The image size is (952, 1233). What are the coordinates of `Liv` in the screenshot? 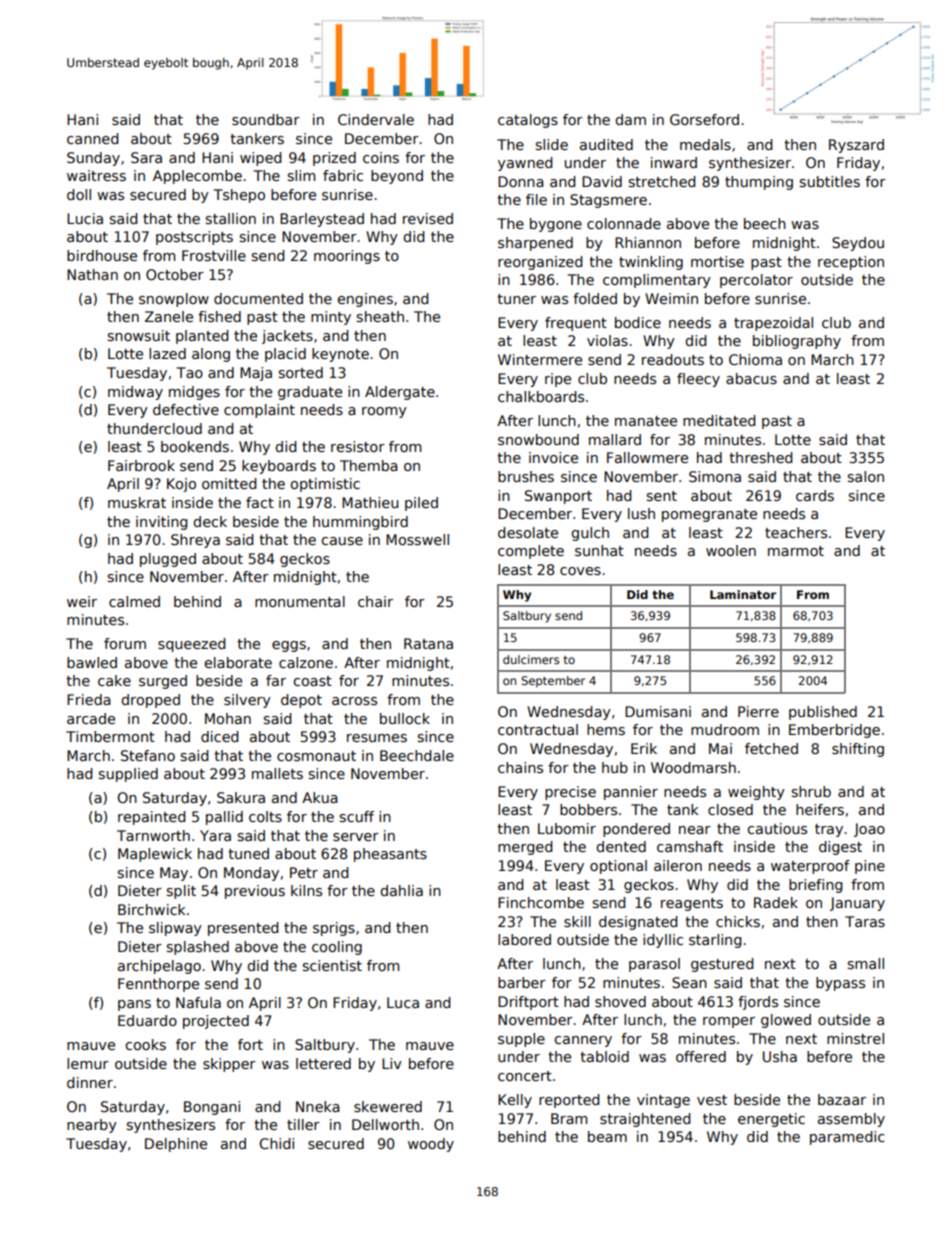 It's located at (392, 1063).
